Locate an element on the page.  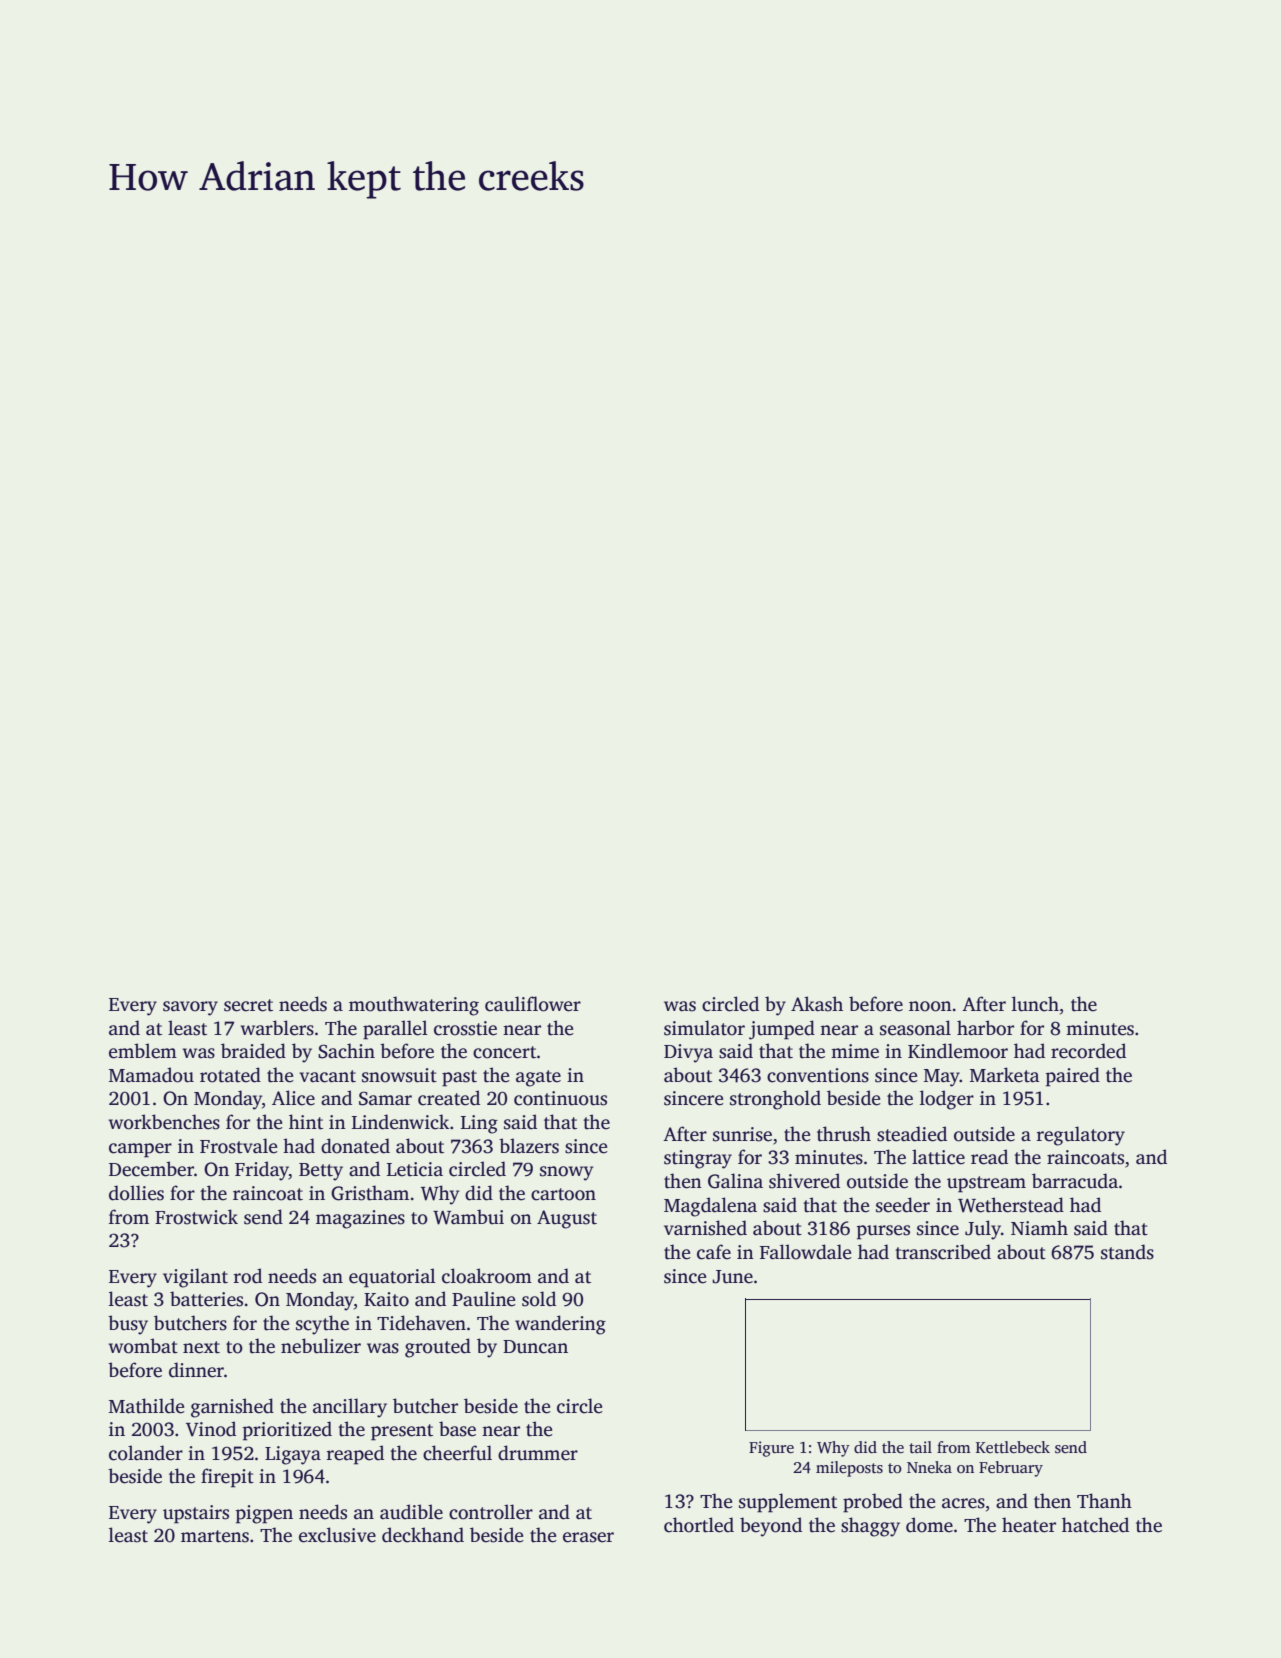
Friday is located at coordinates (262, 1171).
